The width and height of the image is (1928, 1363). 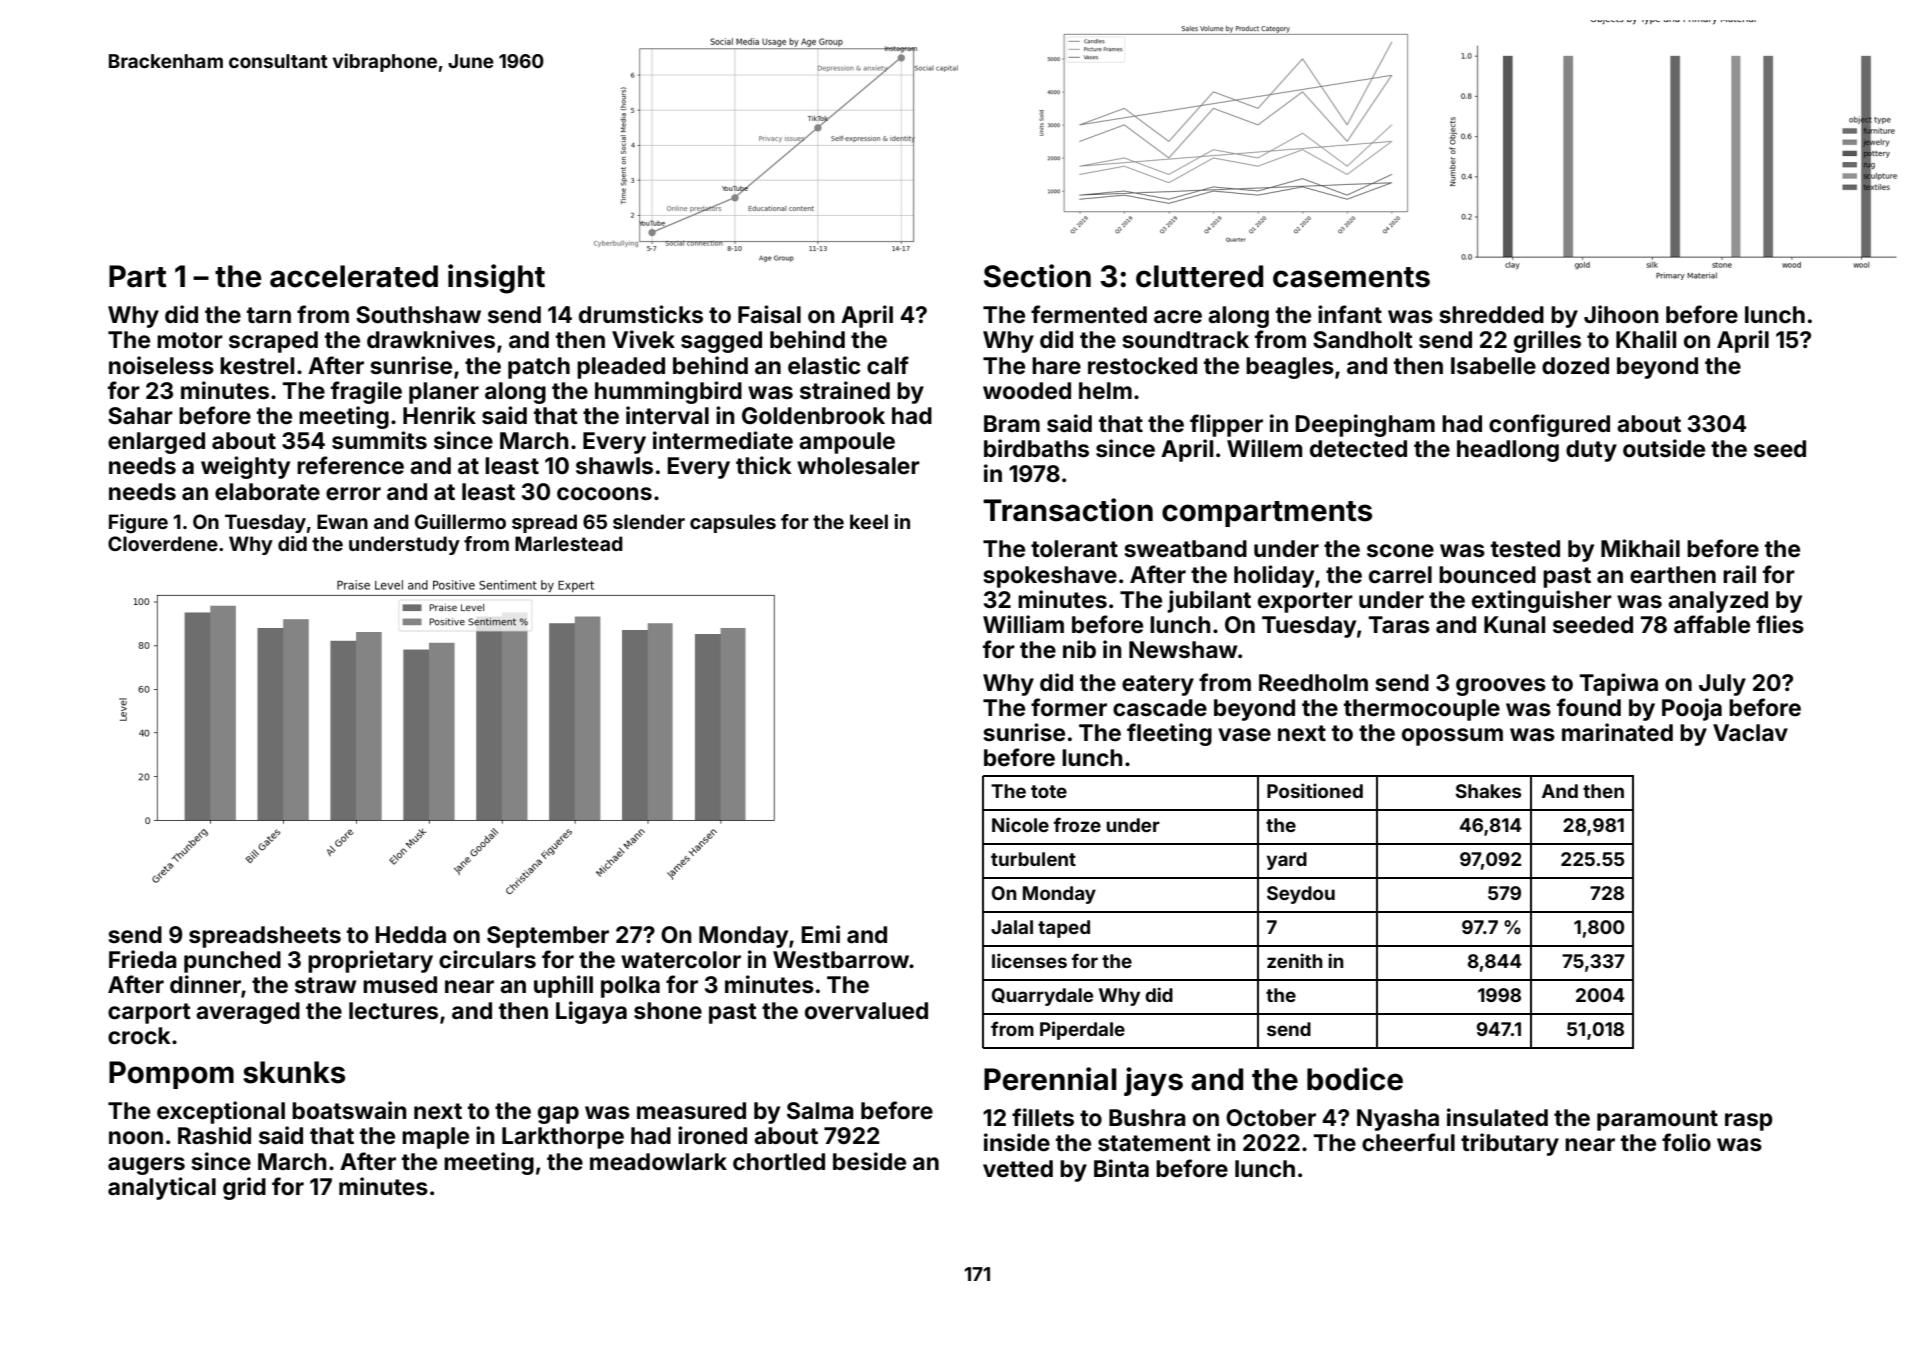 I want to click on casements, so click(x=1351, y=277).
